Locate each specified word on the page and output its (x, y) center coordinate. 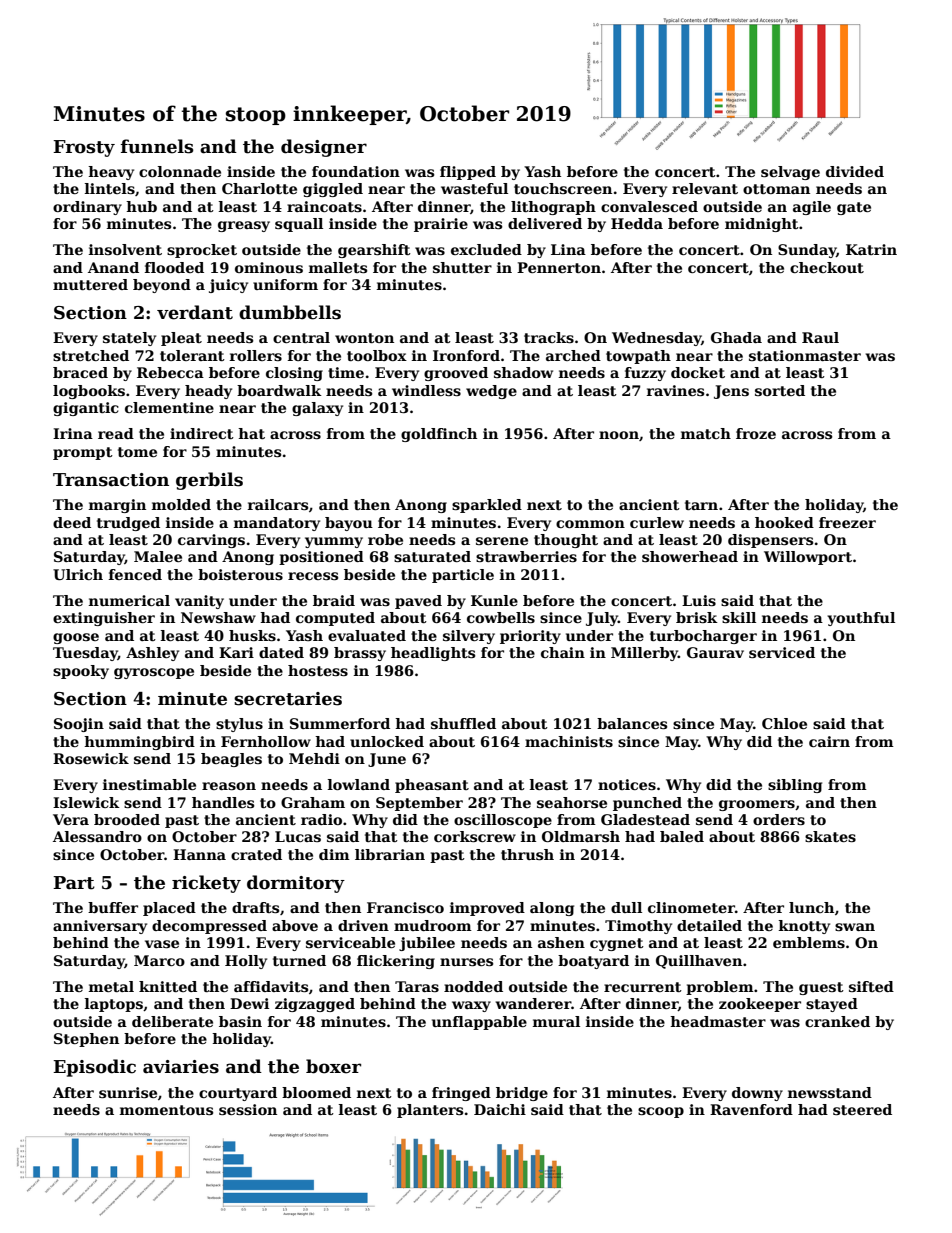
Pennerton (559, 267)
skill (739, 617)
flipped (468, 173)
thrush (527, 854)
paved (418, 602)
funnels (157, 146)
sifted (871, 986)
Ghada (736, 337)
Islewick (86, 802)
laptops (114, 1005)
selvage (790, 173)
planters (430, 1111)
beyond (162, 286)
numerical (129, 600)
